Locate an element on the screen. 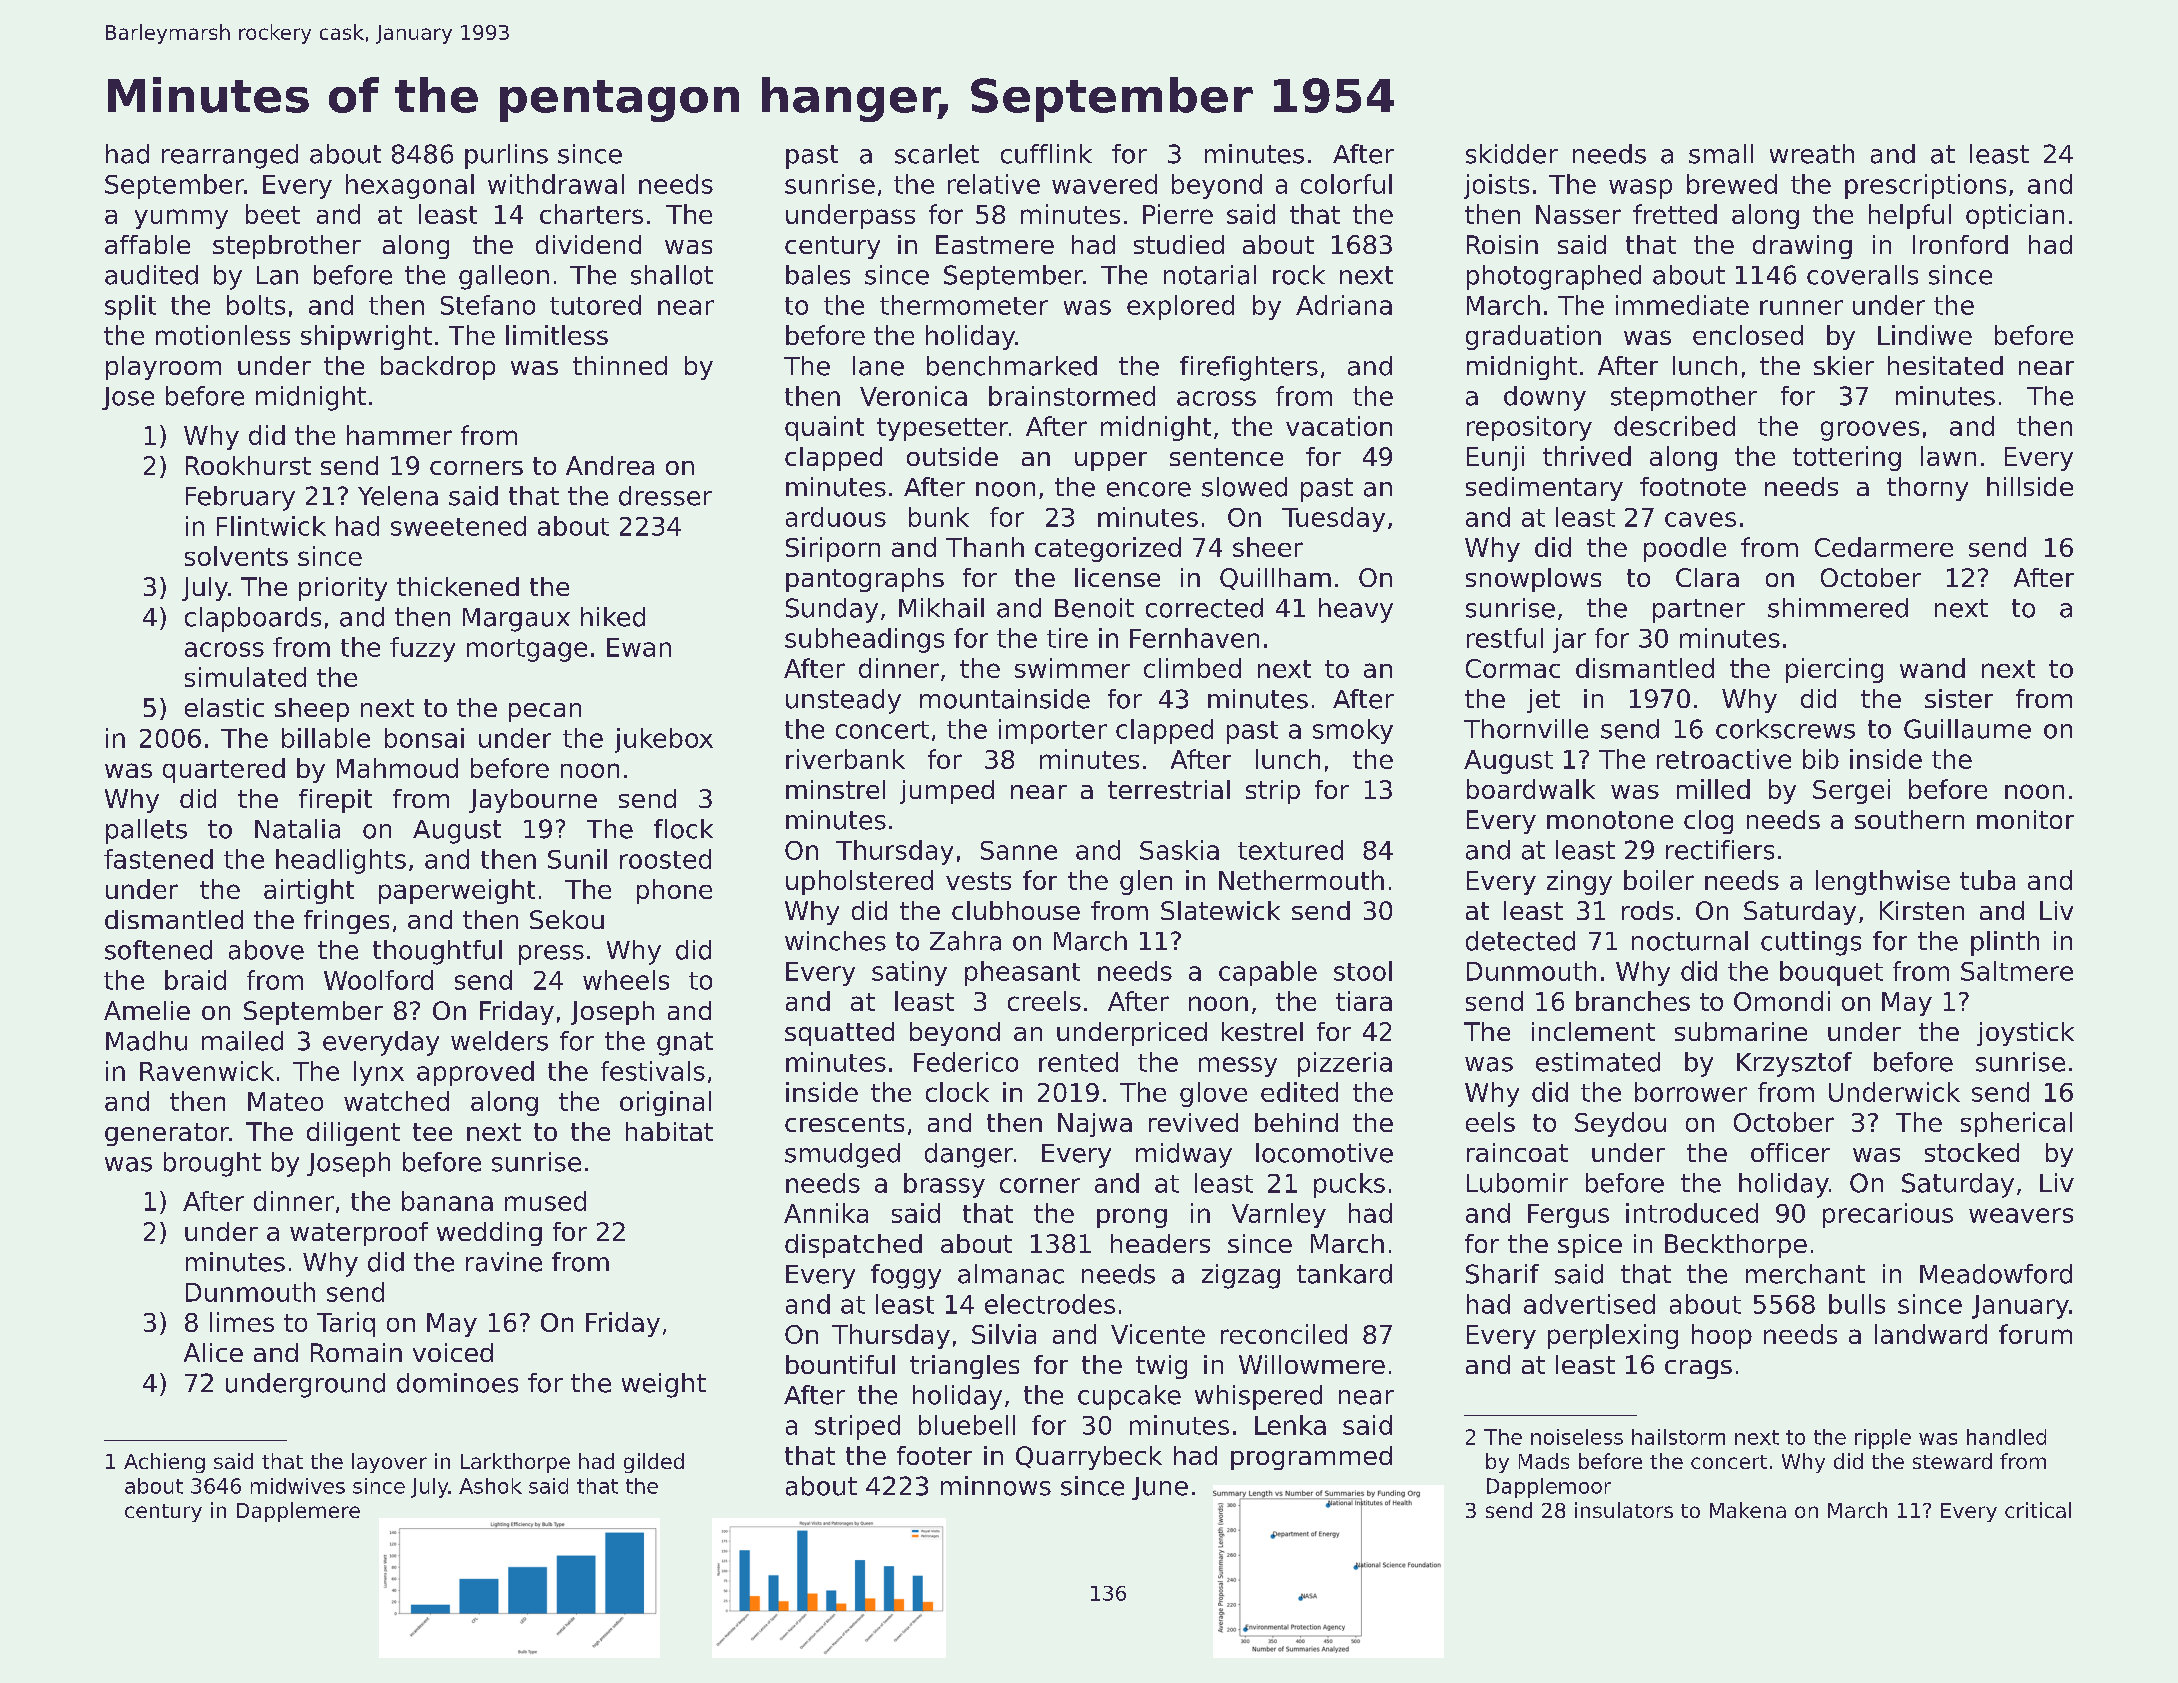 The height and width of the screenshot is (1683, 2178). vacation is located at coordinates (1339, 426).
